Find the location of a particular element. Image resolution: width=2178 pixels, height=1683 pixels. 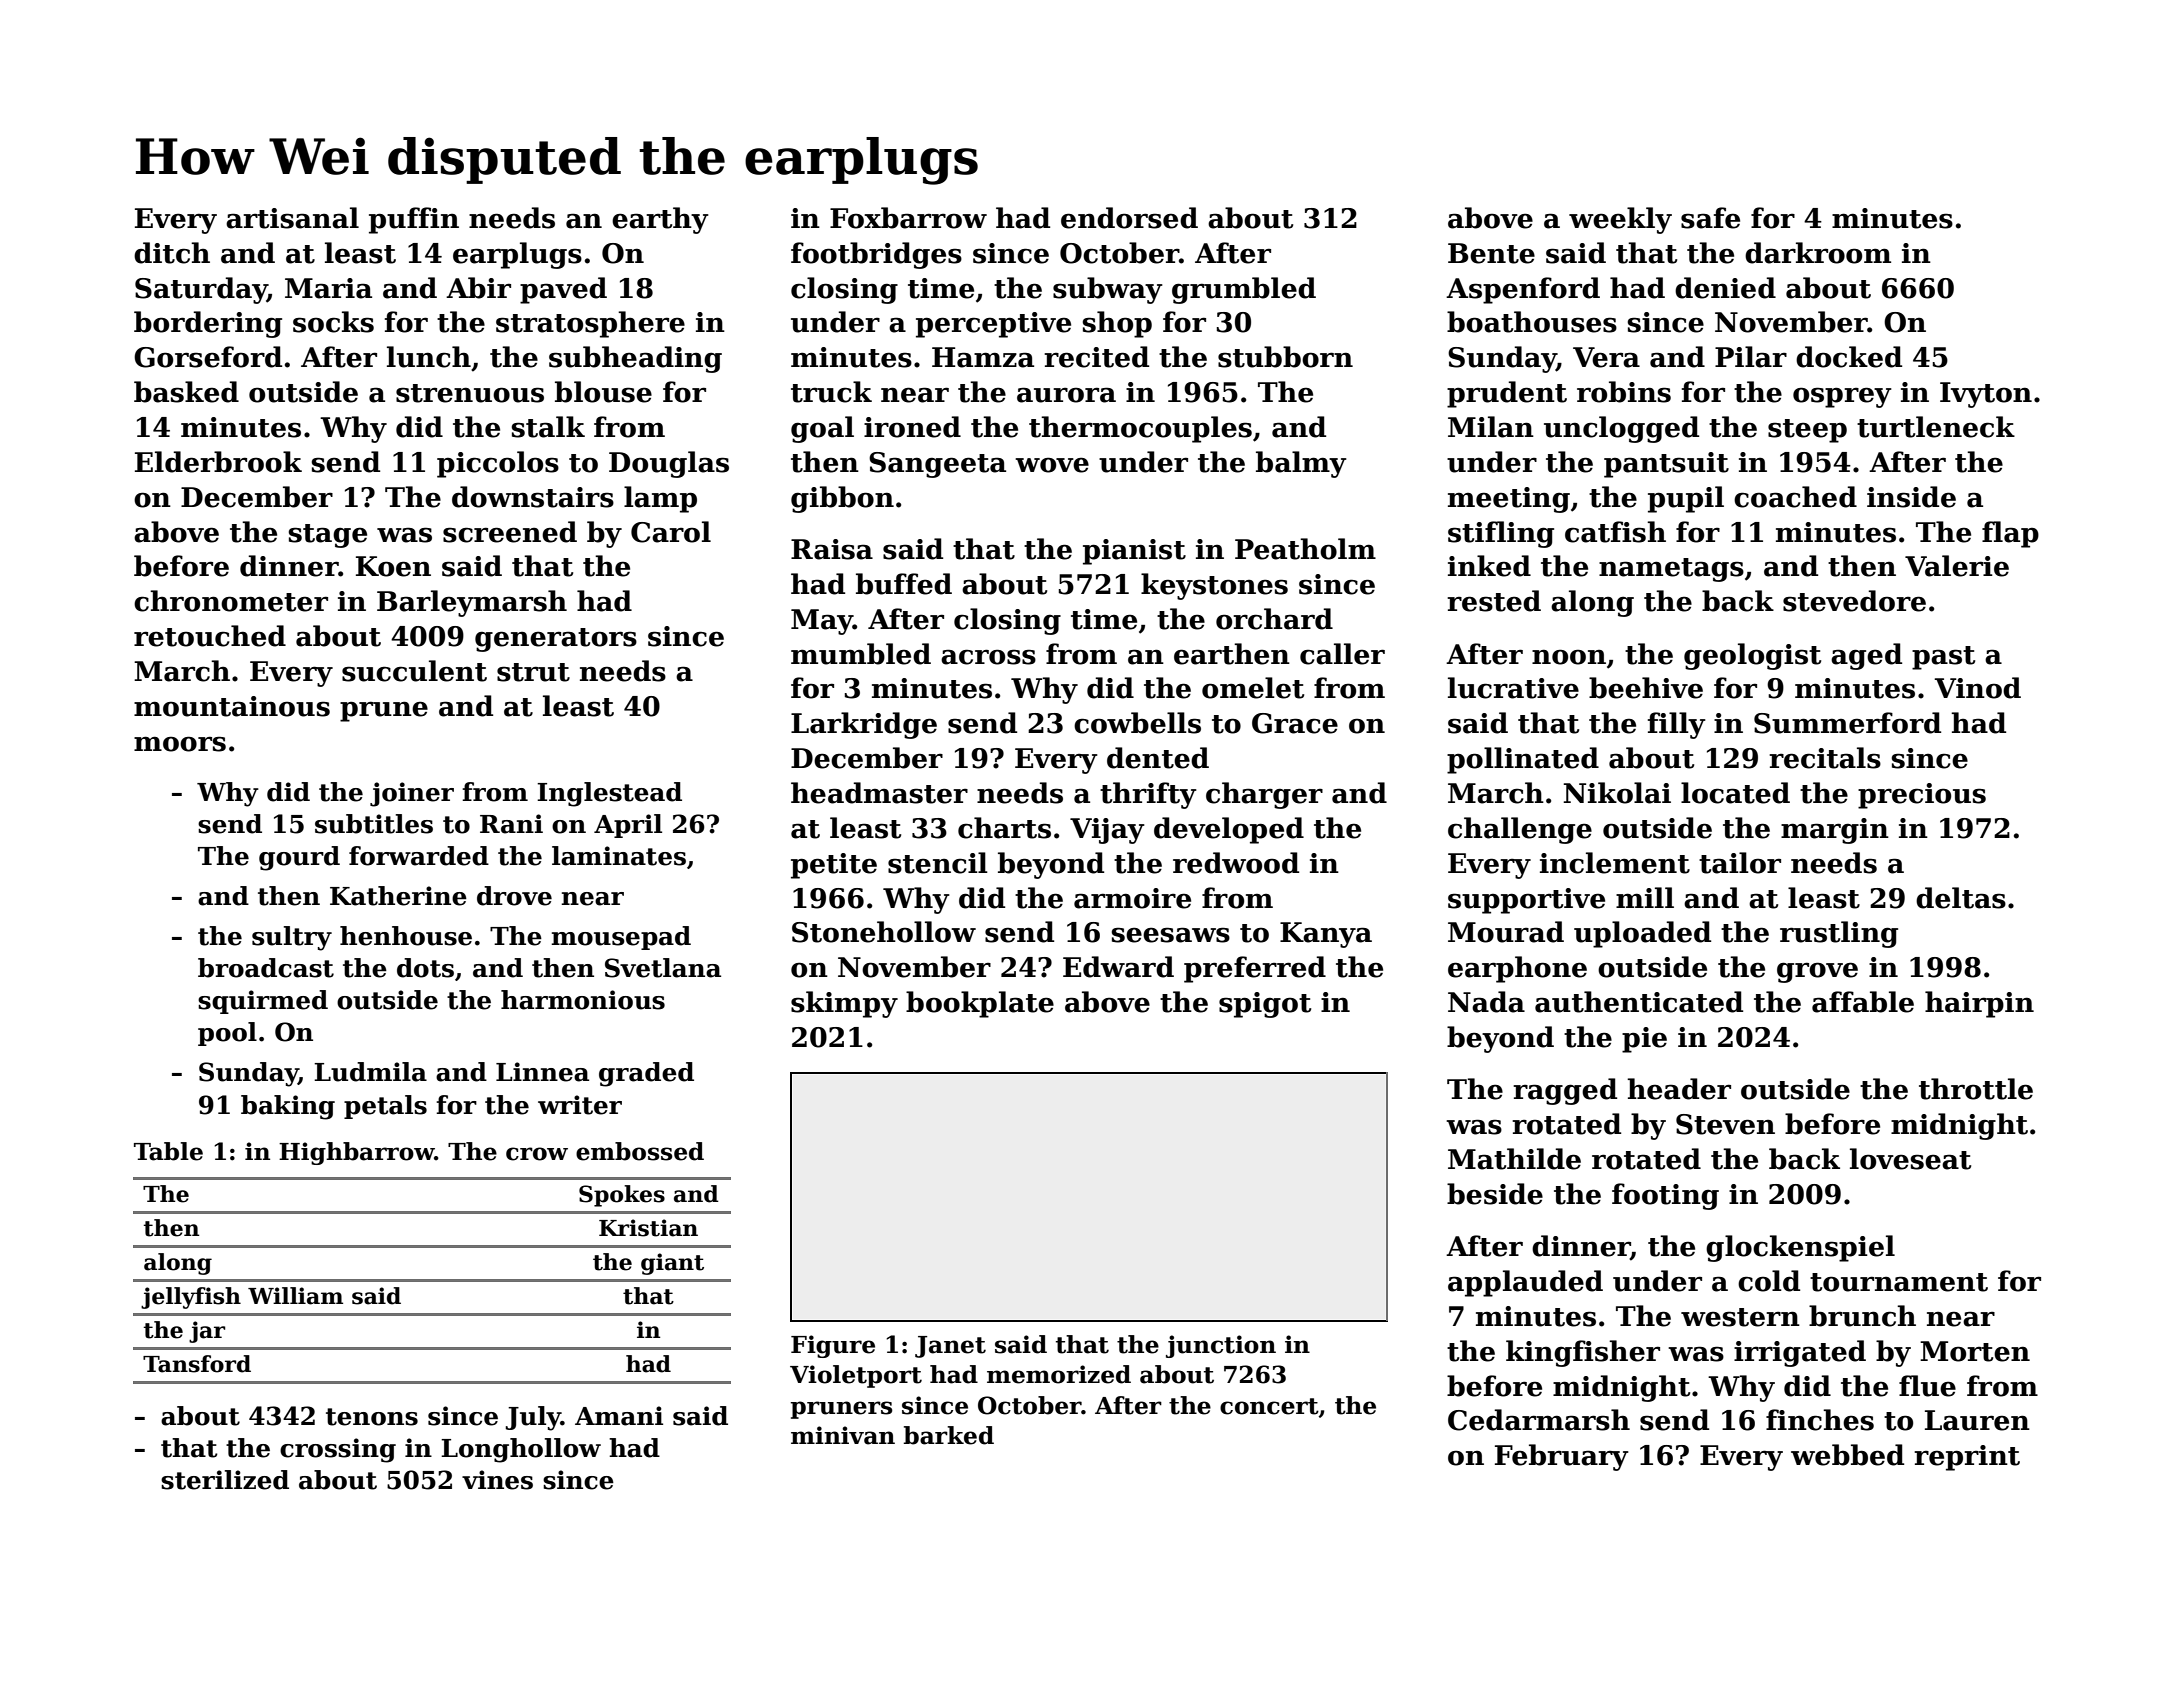

Janet is located at coordinates (950, 1347).
